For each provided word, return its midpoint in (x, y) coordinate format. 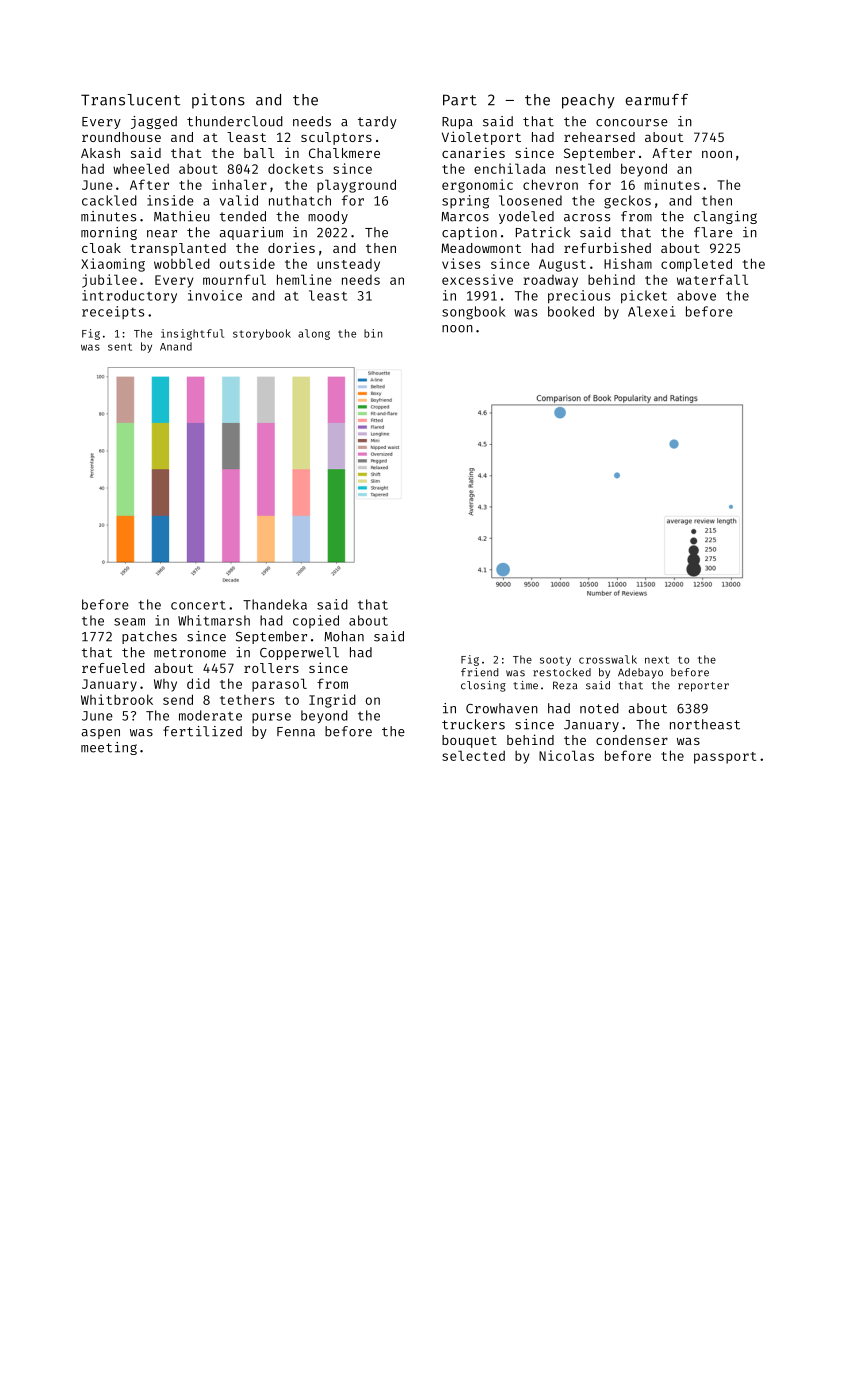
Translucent (130, 100)
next (657, 660)
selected (473, 755)
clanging (725, 217)
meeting (109, 748)
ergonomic (477, 186)
